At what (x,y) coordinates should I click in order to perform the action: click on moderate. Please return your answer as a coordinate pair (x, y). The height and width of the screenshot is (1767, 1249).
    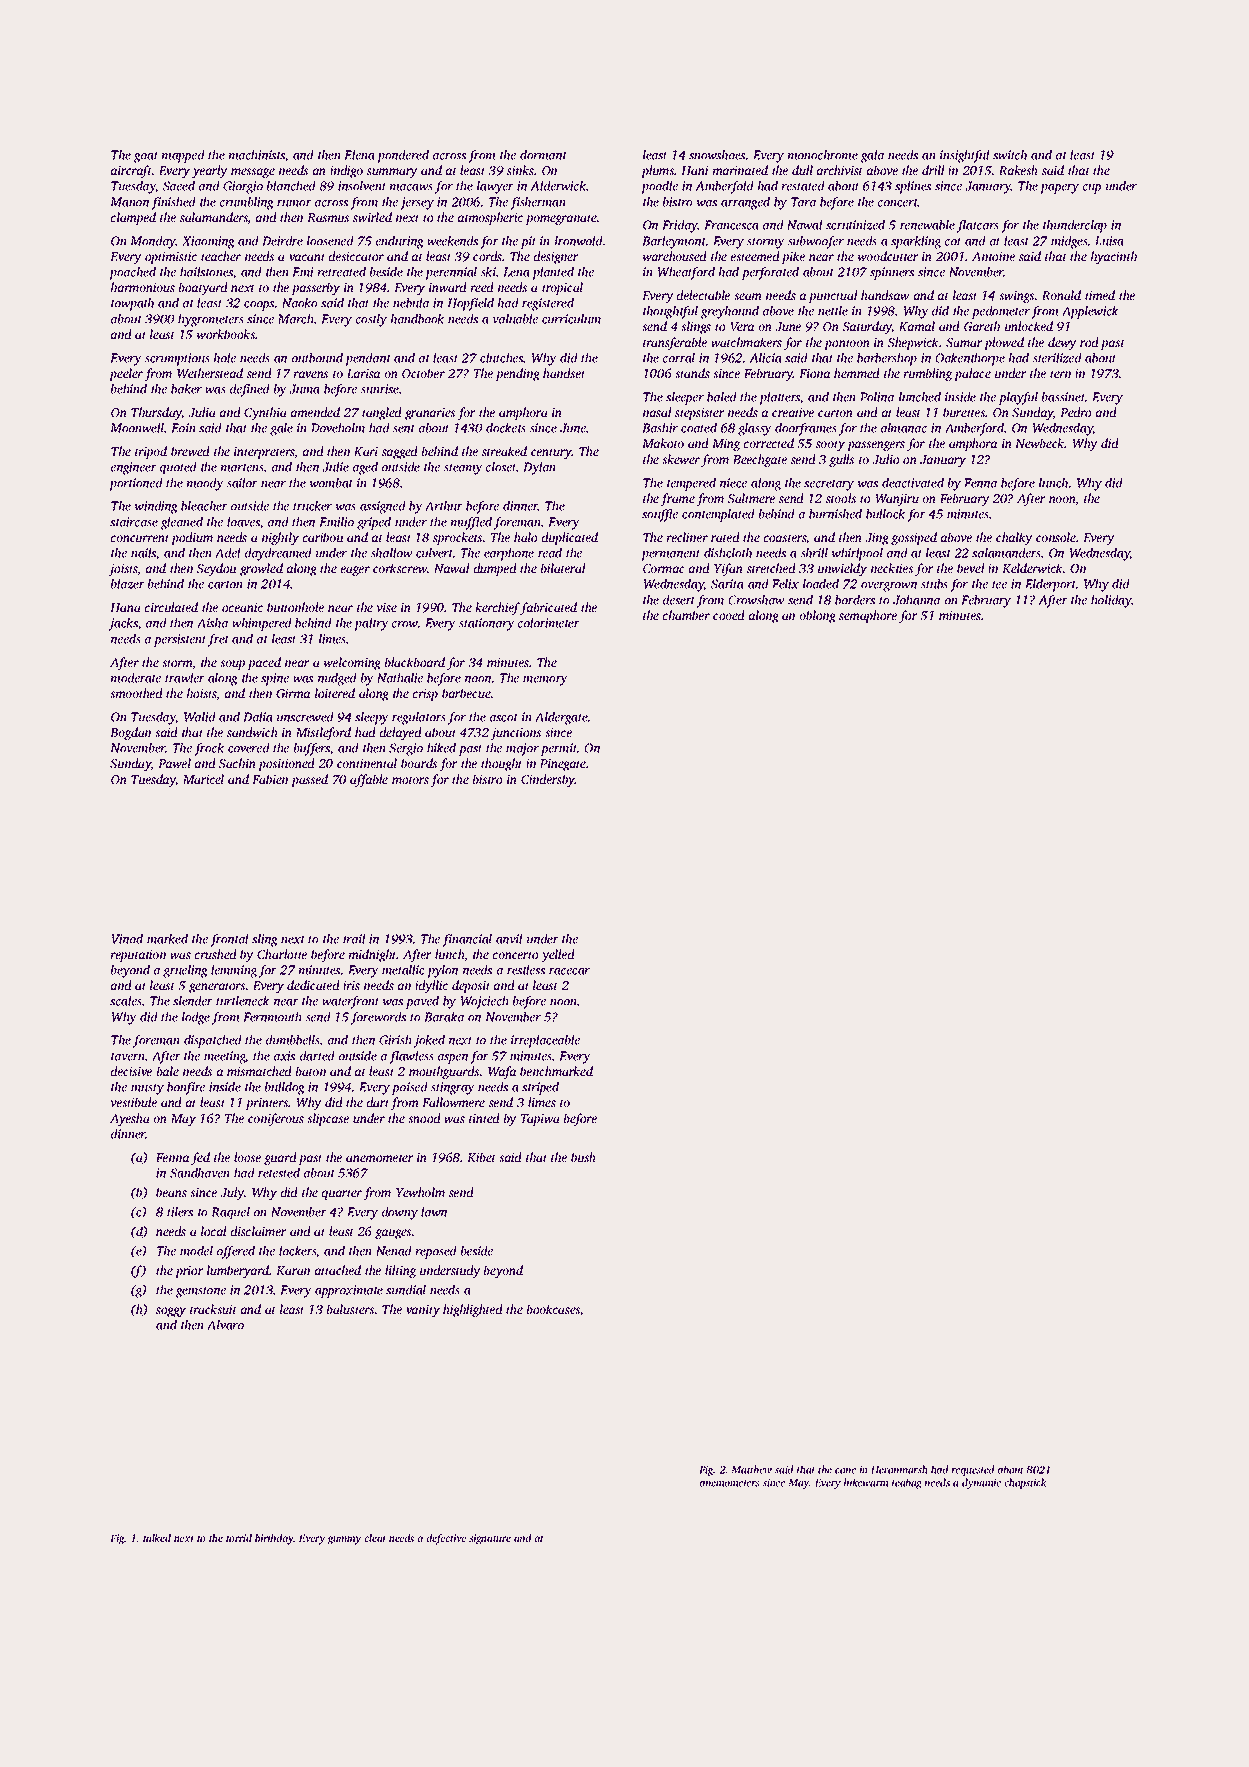
    Looking at the image, I should click on (136, 678).
